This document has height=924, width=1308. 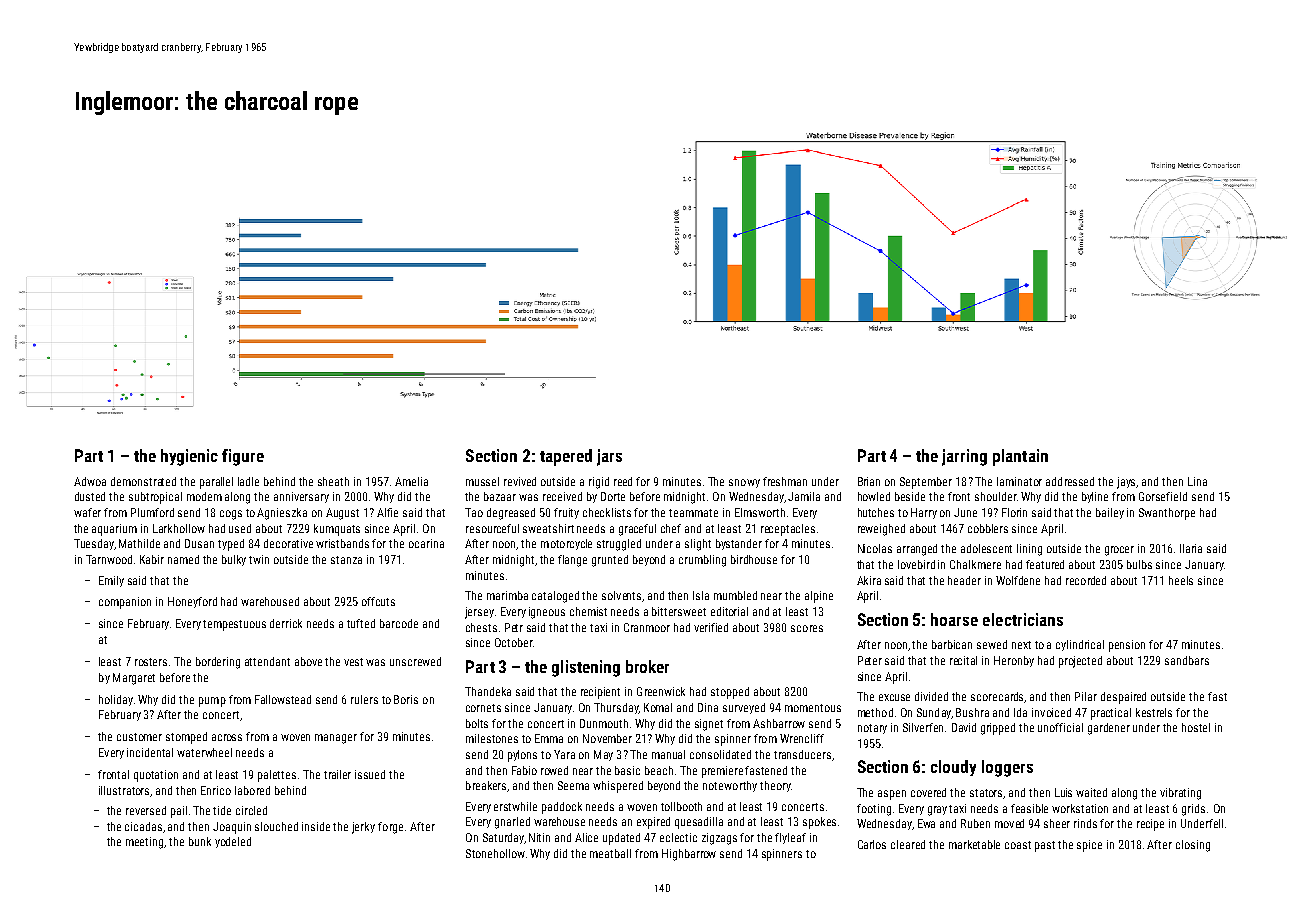 What do you see at coordinates (233, 842) in the document?
I see `yodeled` at bounding box center [233, 842].
